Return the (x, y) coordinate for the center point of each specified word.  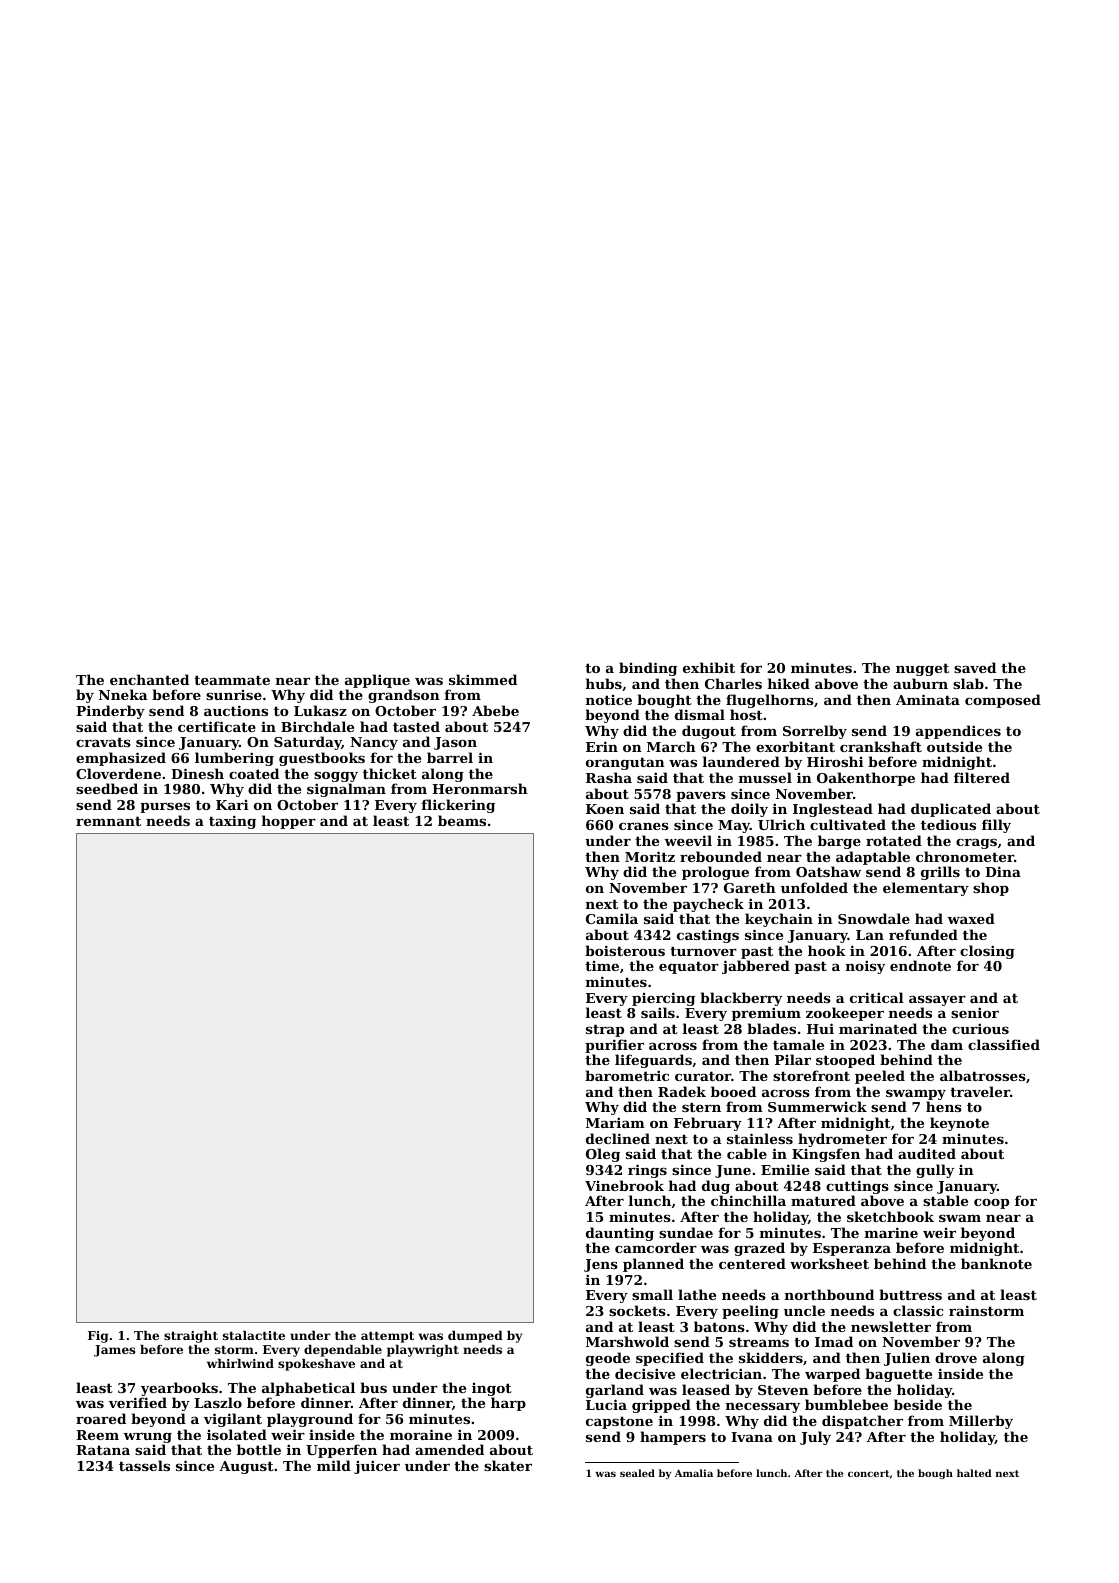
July (815, 1438)
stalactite (254, 1335)
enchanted (149, 679)
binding (648, 669)
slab (968, 683)
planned (653, 1265)
